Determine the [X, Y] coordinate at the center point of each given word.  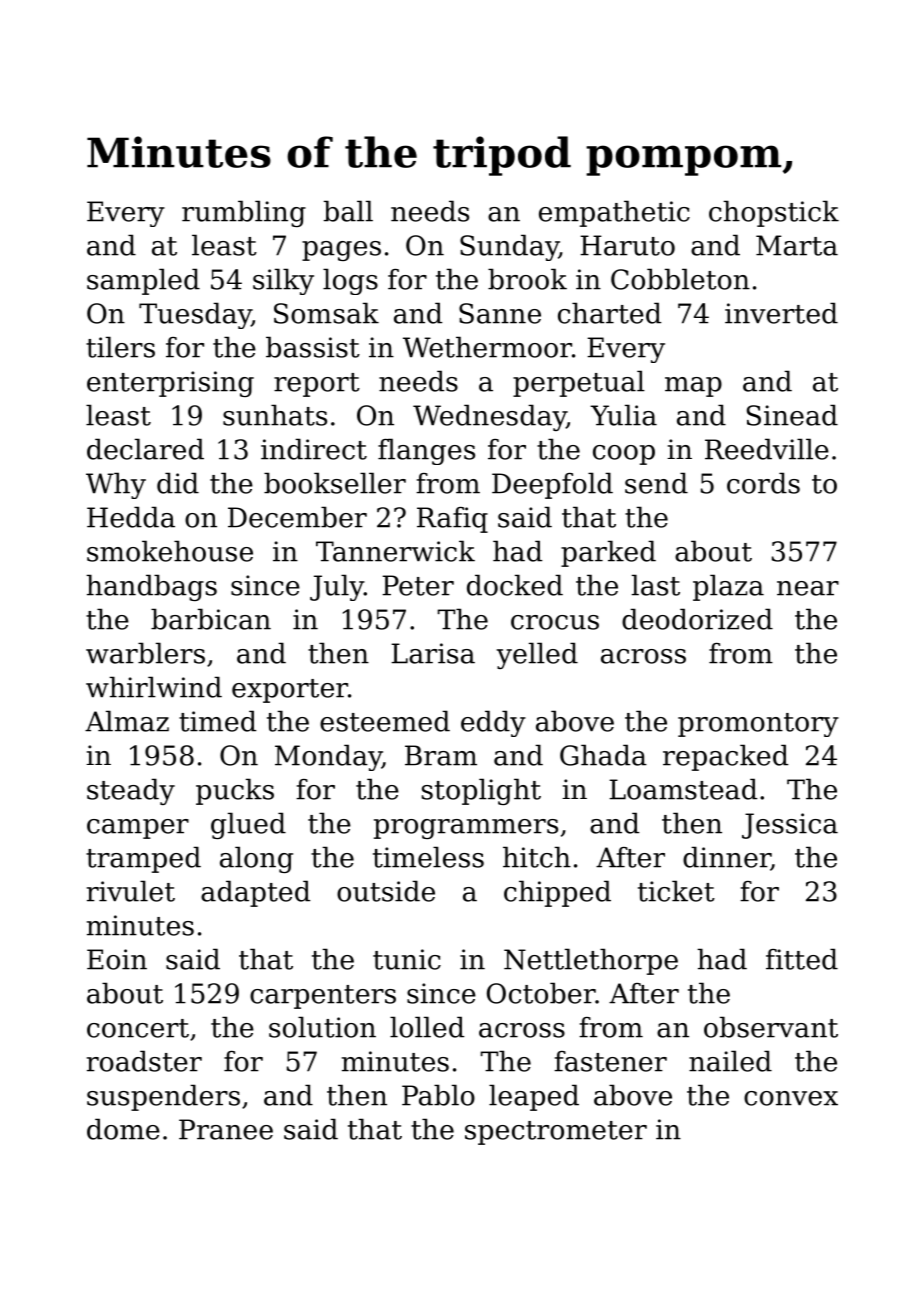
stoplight [481, 791]
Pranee [226, 1129]
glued [248, 825]
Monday [328, 757]
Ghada [603, 755]
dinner [727, 858]
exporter [290, 691]
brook [527, 279]
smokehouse [170, 551]
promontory [758, 725]
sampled [143, 281]
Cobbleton [680, 279]
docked [515, 585]
